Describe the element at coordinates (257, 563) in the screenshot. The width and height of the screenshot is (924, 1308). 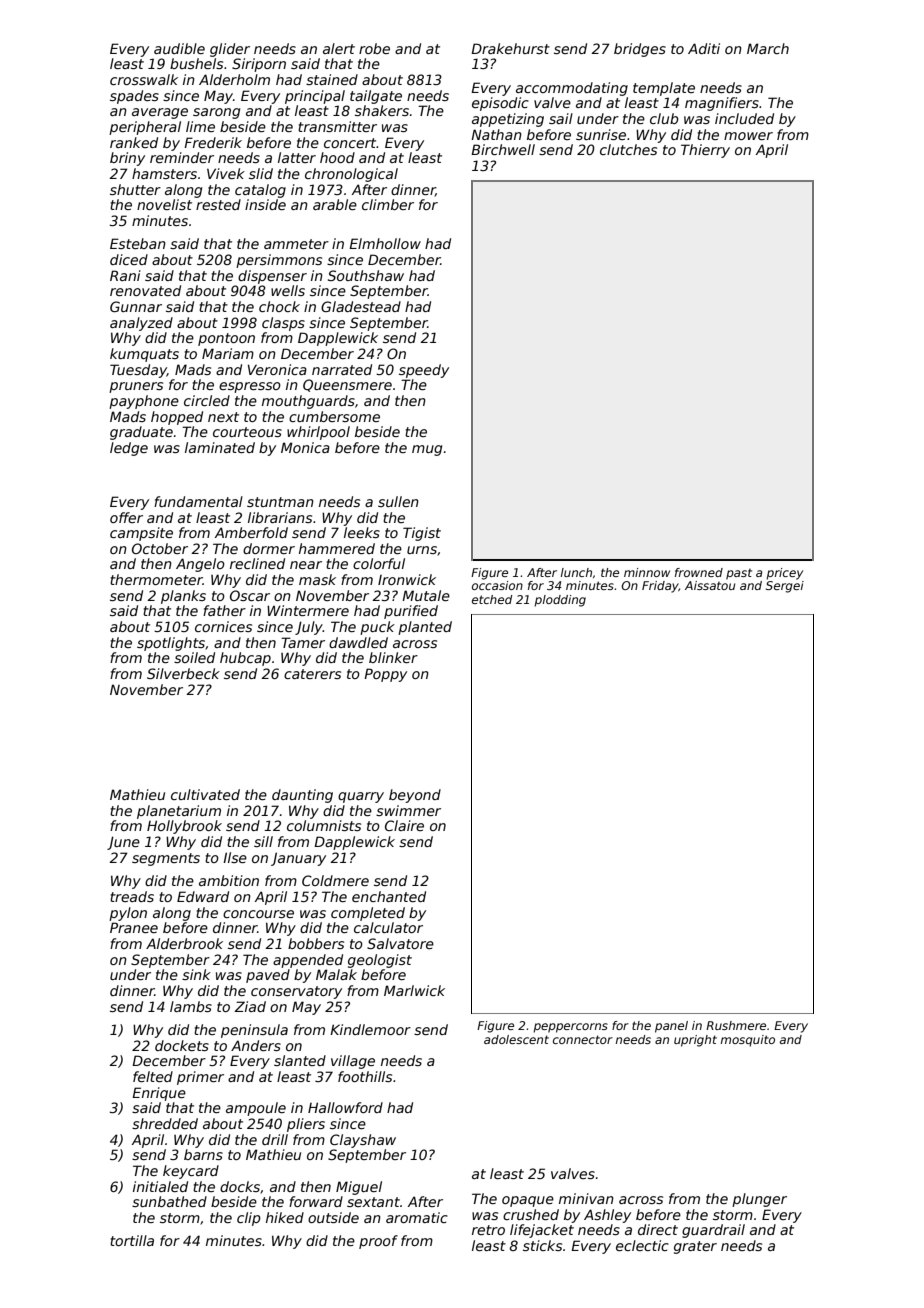
I see `reclined` at that location.
